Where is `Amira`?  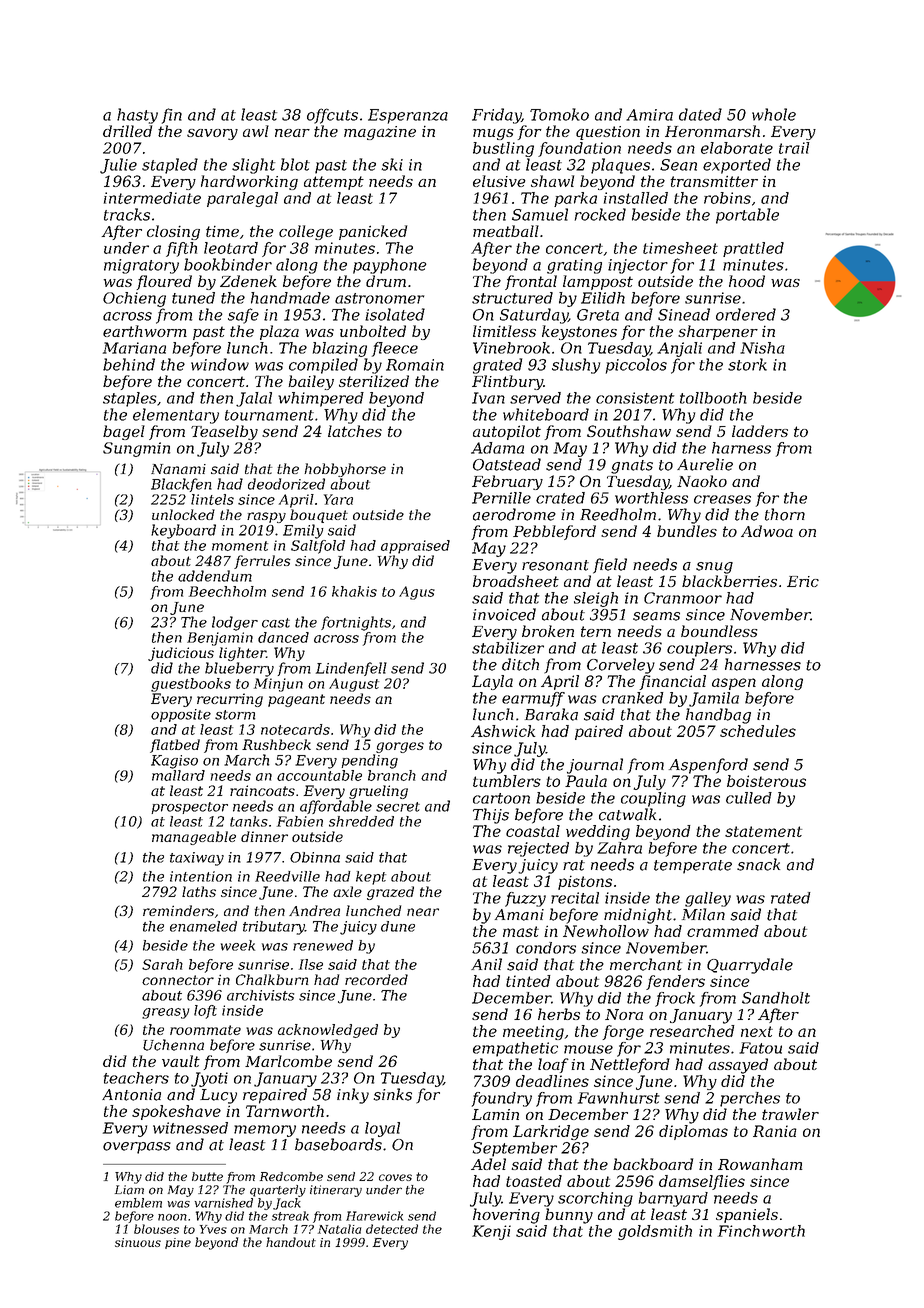 Amira is located at coordinates (649, 115).
